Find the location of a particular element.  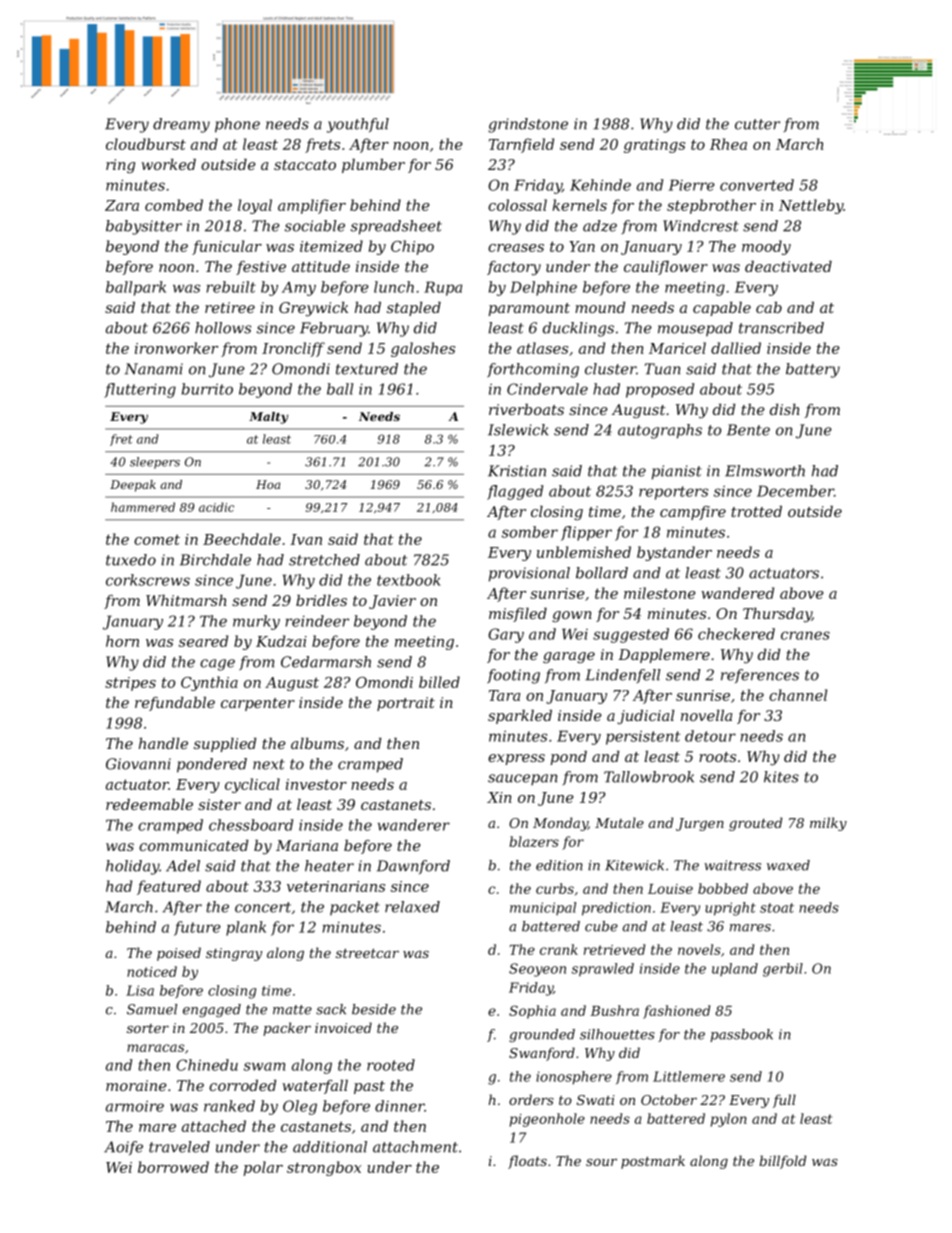

moody is located at coordinates (766, 247).
